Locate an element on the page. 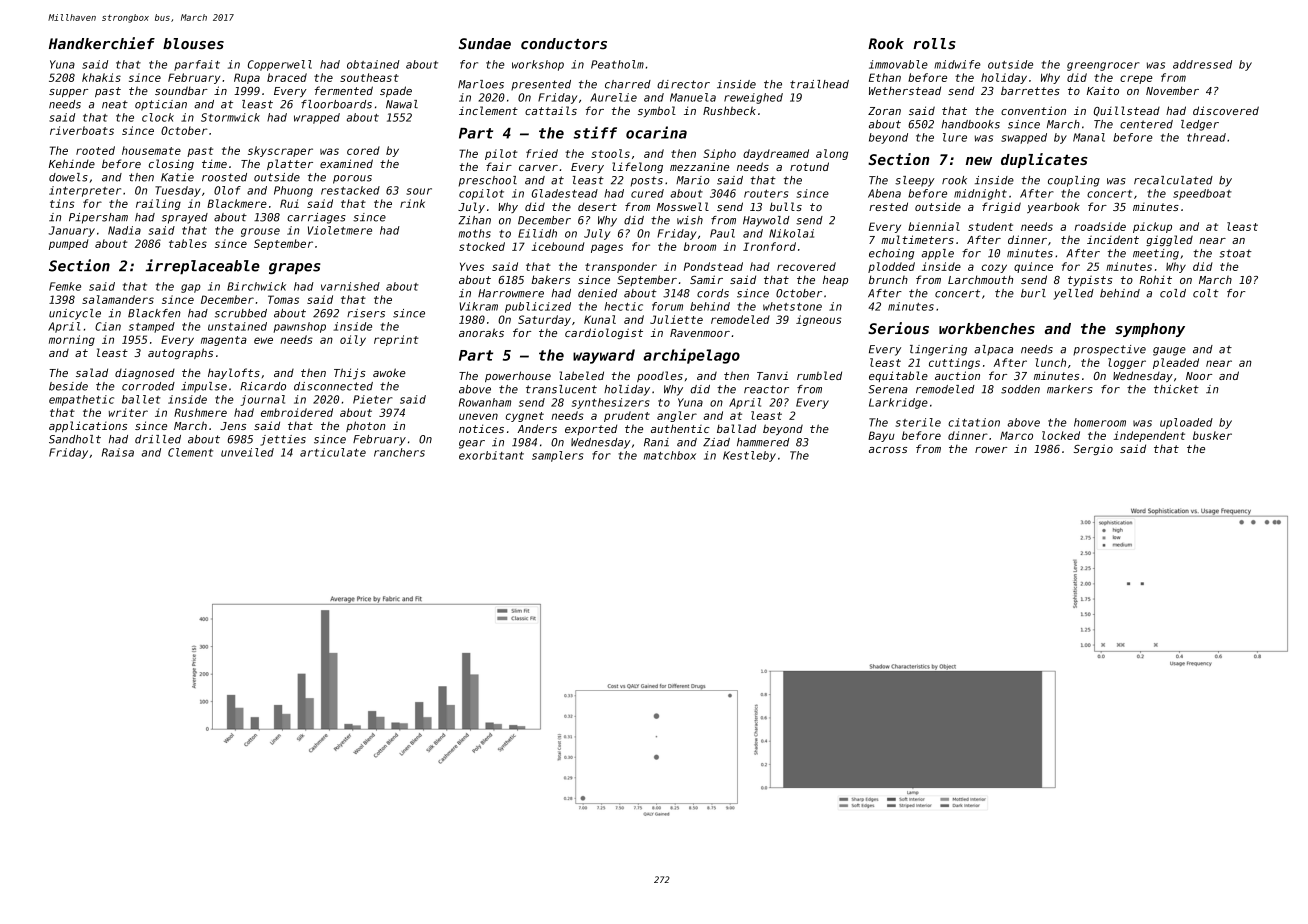 The image size is (1308, 924). blouses is located at coordinates (193, 44).
